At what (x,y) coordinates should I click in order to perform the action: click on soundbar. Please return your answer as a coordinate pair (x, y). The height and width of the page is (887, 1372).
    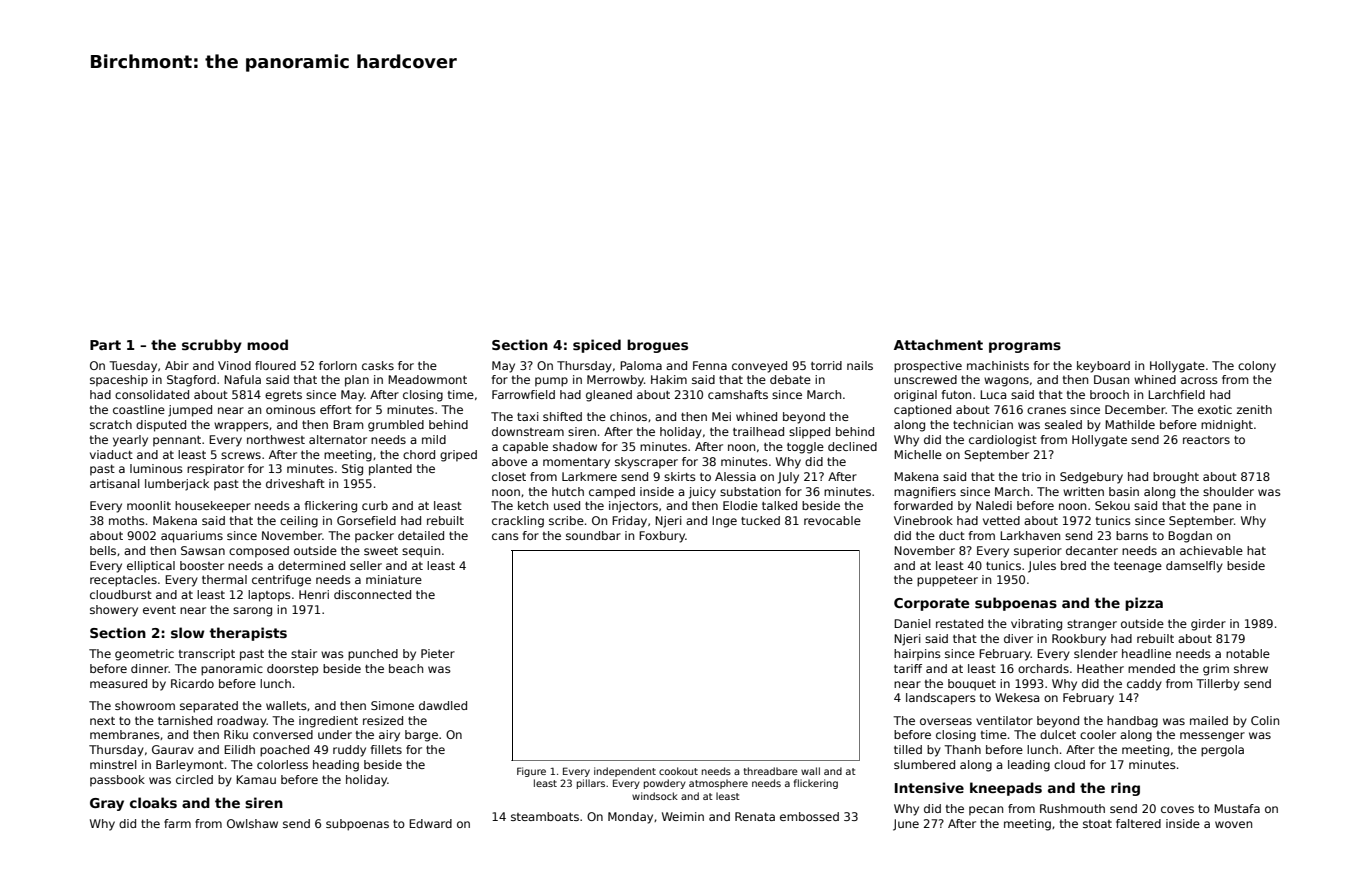
    Looking at the image, I should click on (593, 535).
